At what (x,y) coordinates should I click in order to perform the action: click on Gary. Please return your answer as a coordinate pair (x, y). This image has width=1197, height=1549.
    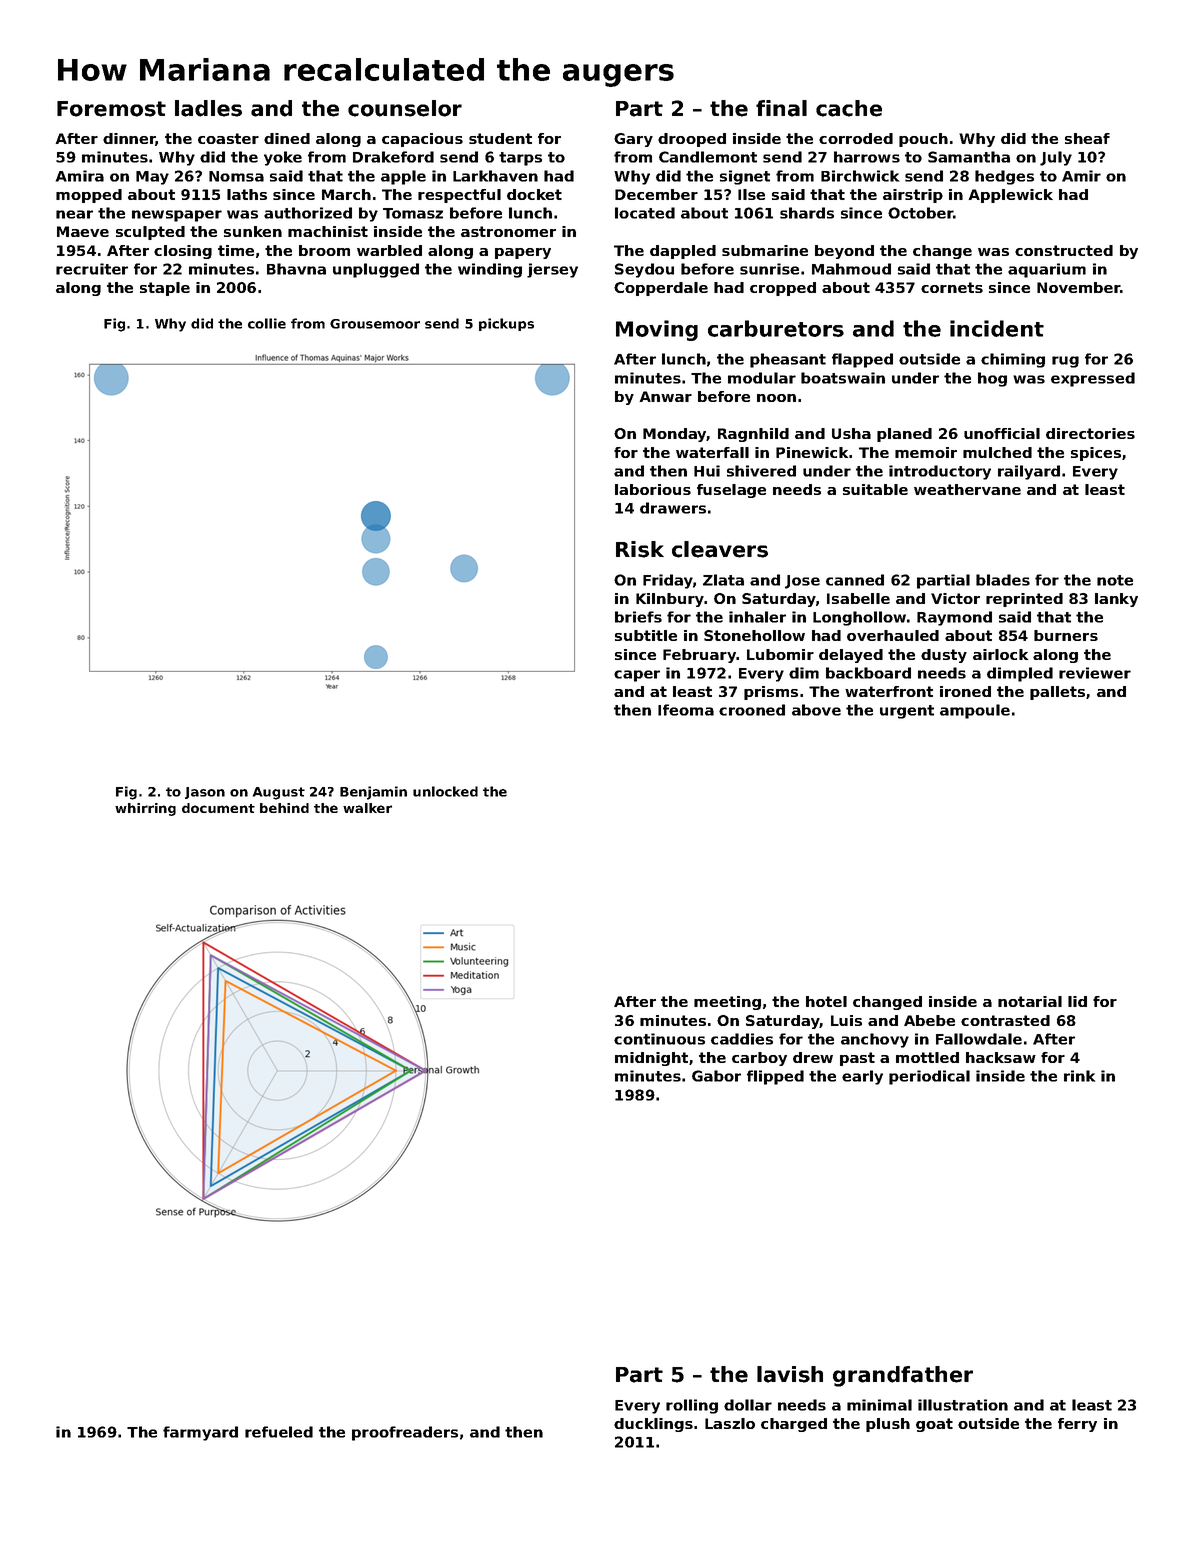
    Looking at the image, I should click on (633, 140).
